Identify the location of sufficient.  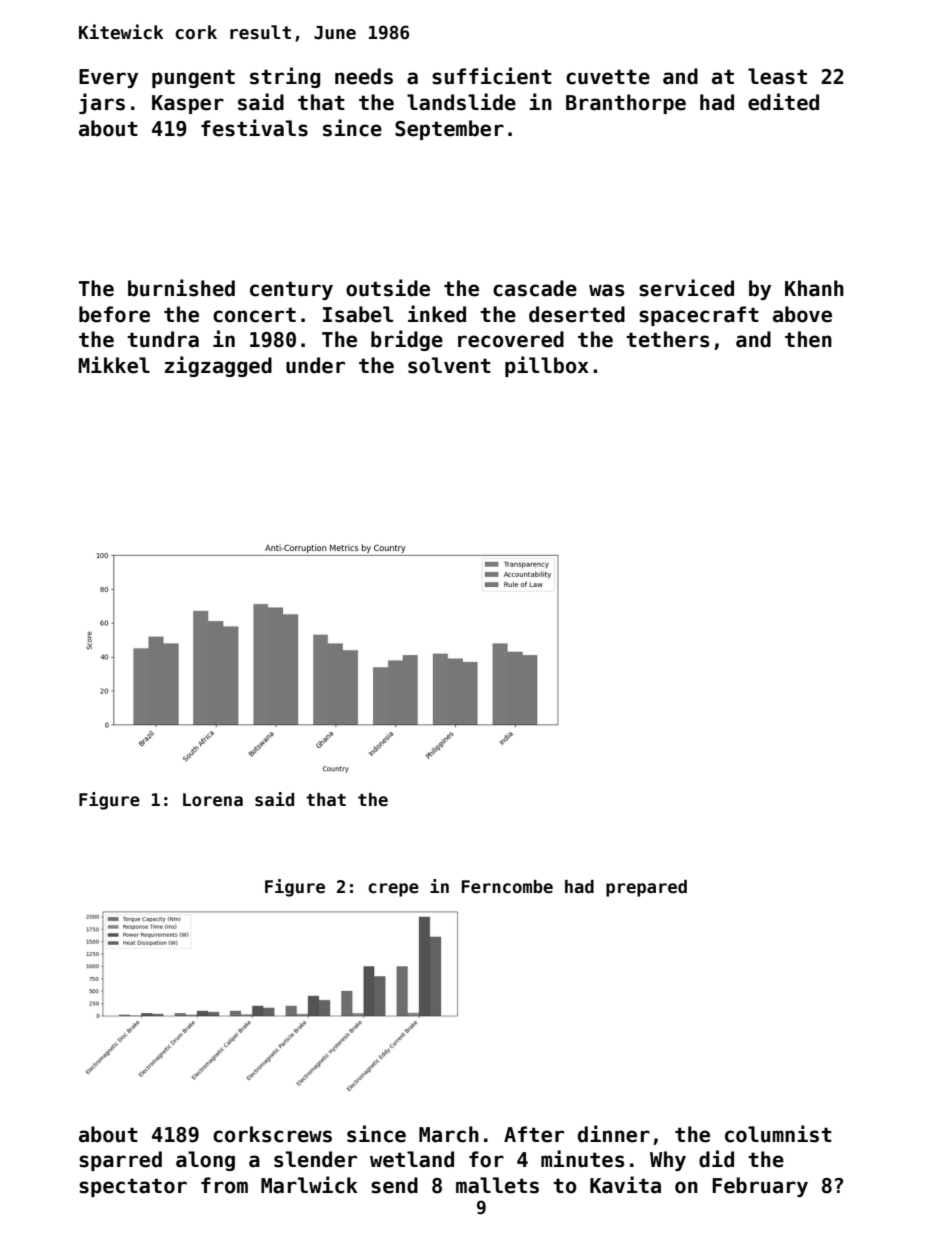
(492, 76).
